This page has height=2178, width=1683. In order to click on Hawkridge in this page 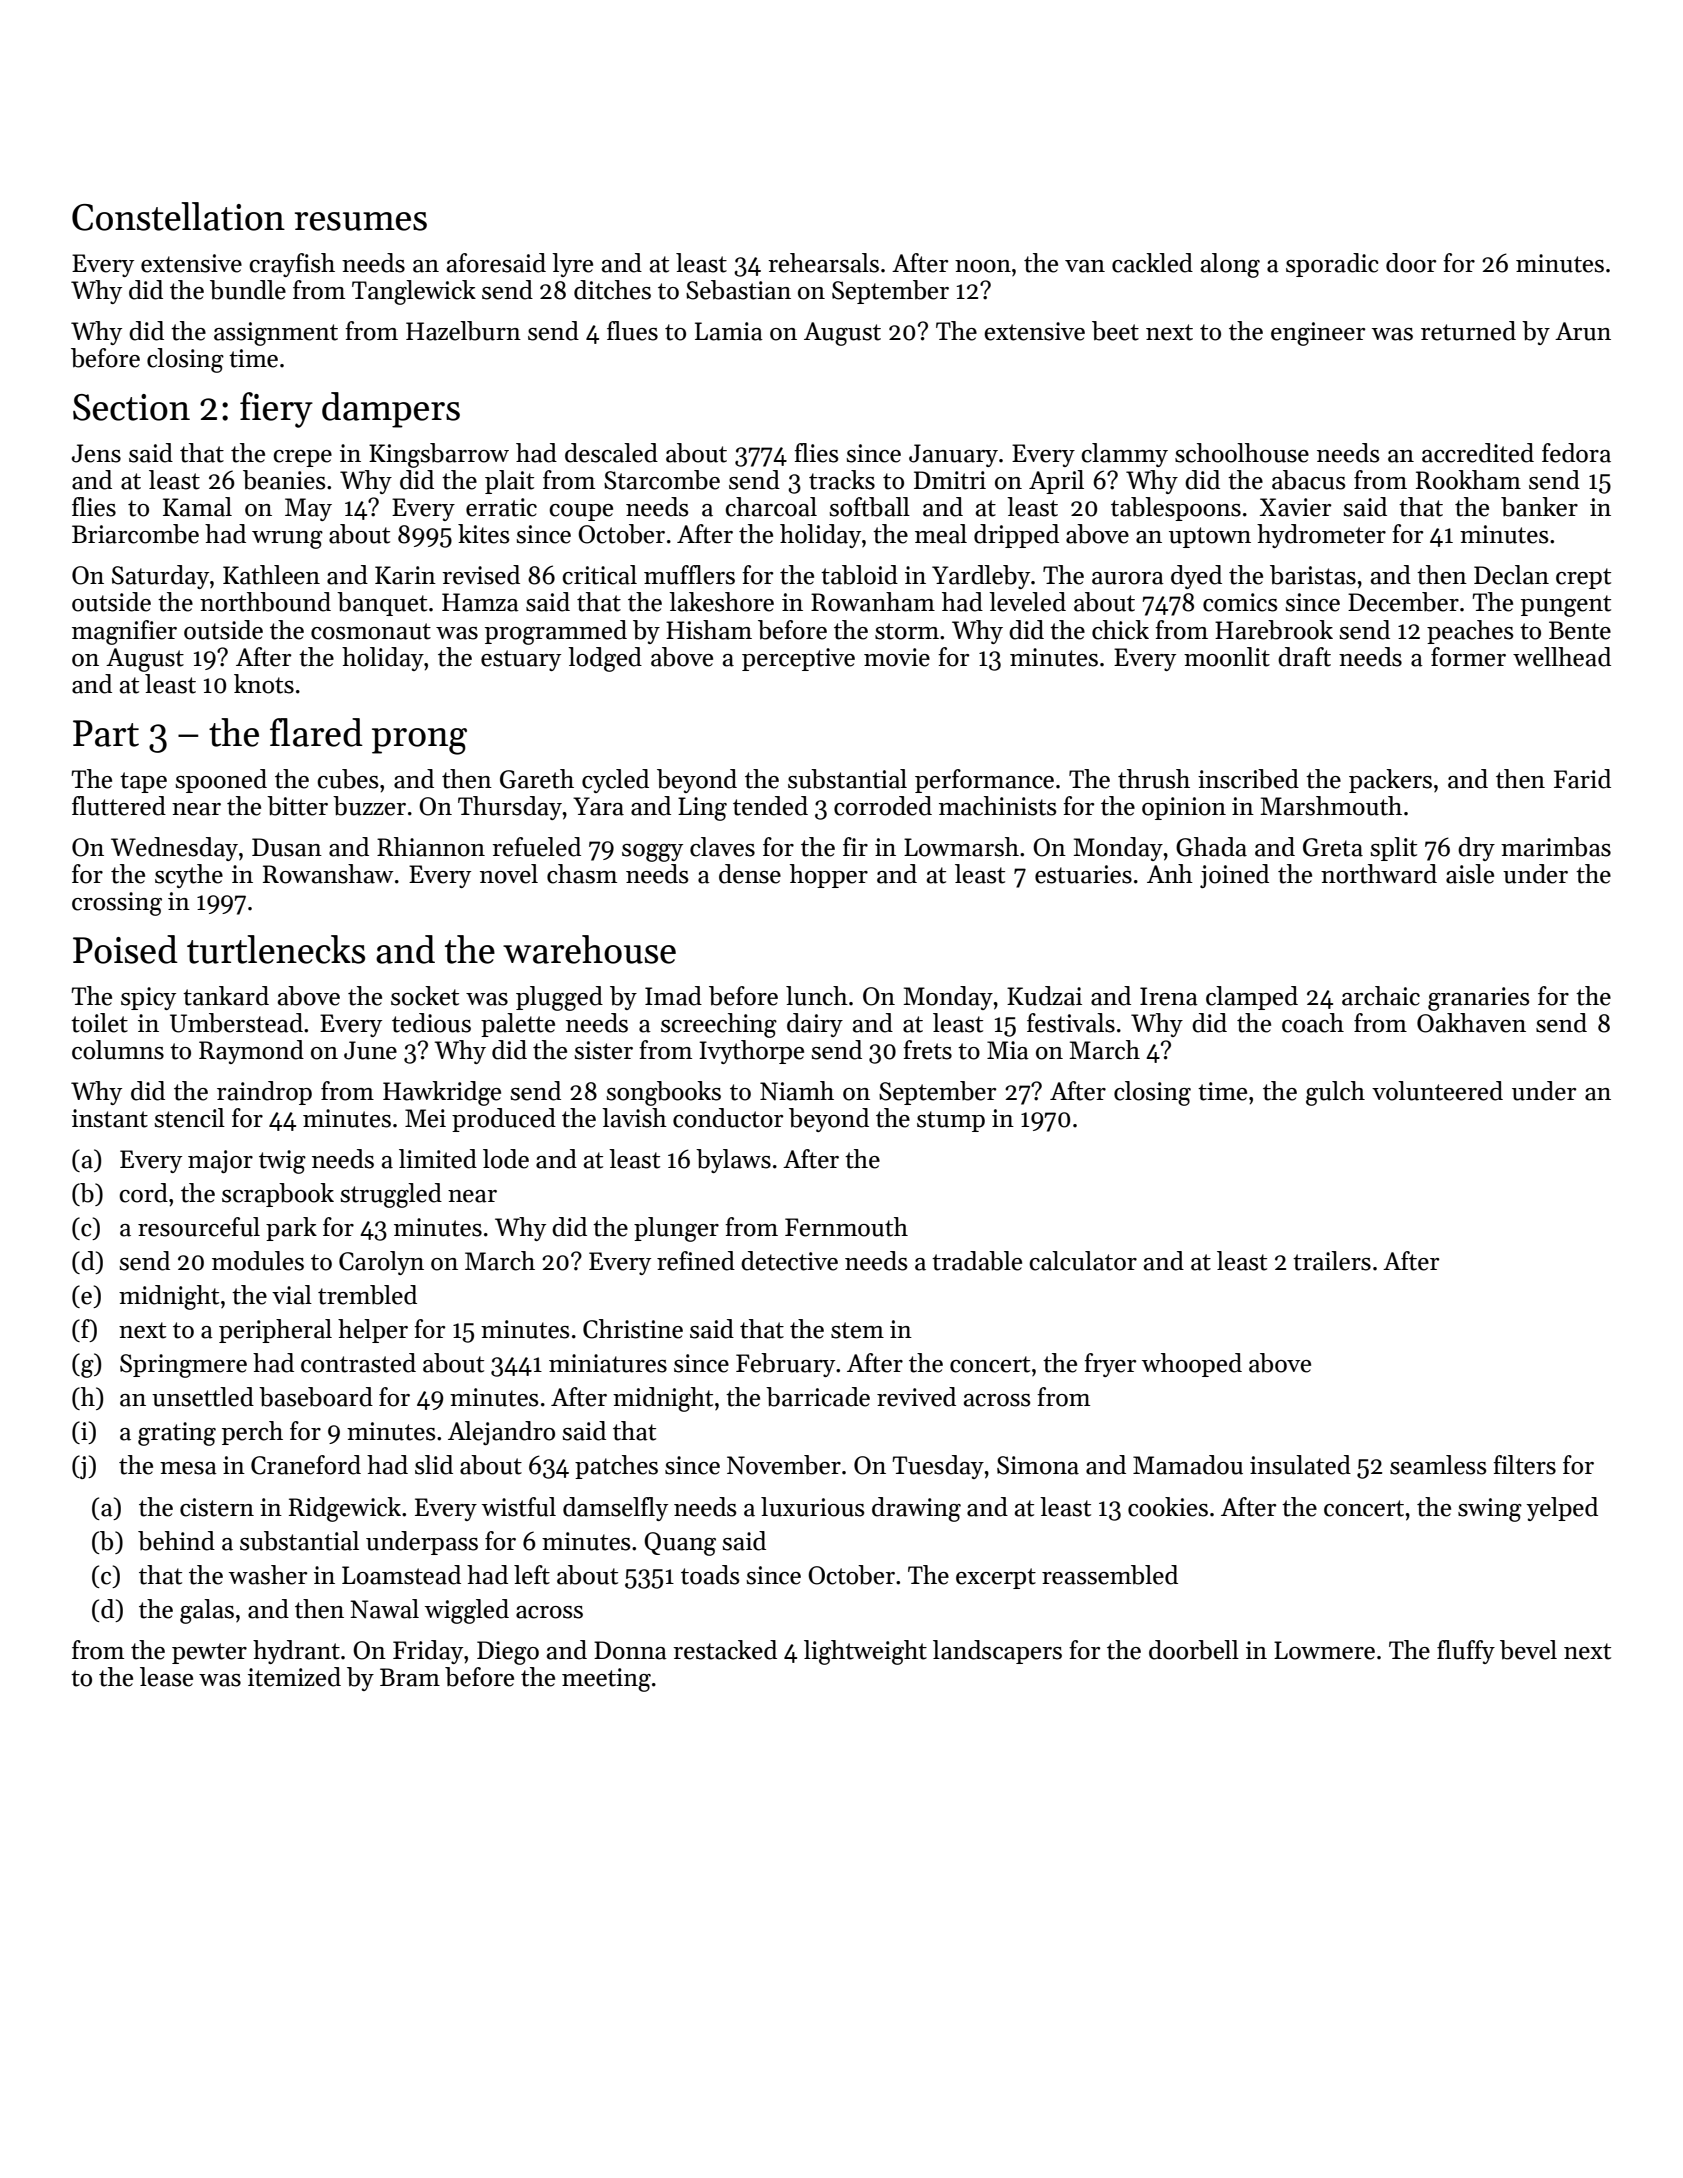, I will do `click(442, 1093)`.
